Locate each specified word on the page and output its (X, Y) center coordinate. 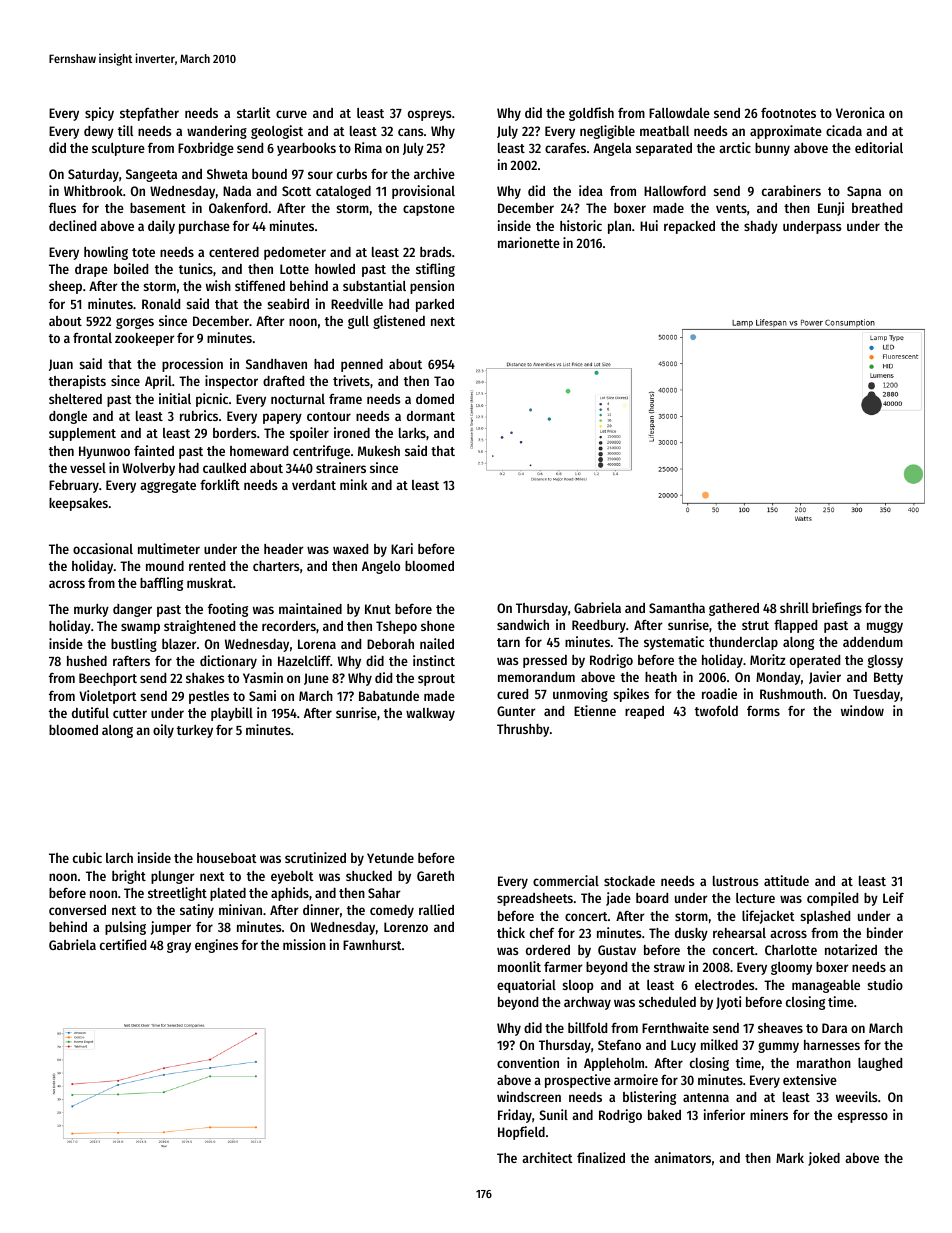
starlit (254, 112)
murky (91, 610)
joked (824, 1159)
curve (291, 114)
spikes (631, 695)
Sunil (554, 1114)
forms (763, 711)
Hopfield (521, 1133)
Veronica (860, 112)
